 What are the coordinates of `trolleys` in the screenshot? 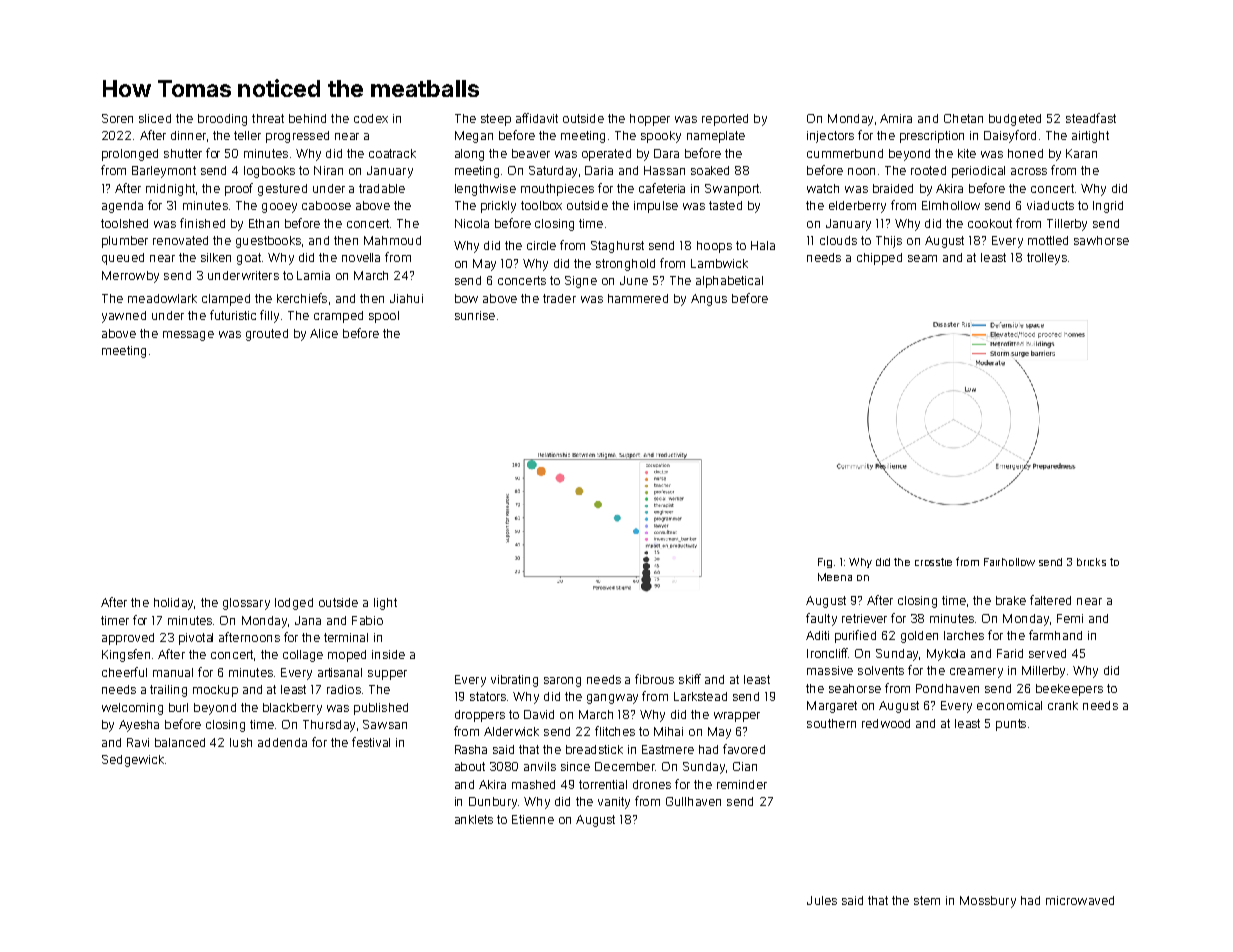 It's located at (1047, 259).
